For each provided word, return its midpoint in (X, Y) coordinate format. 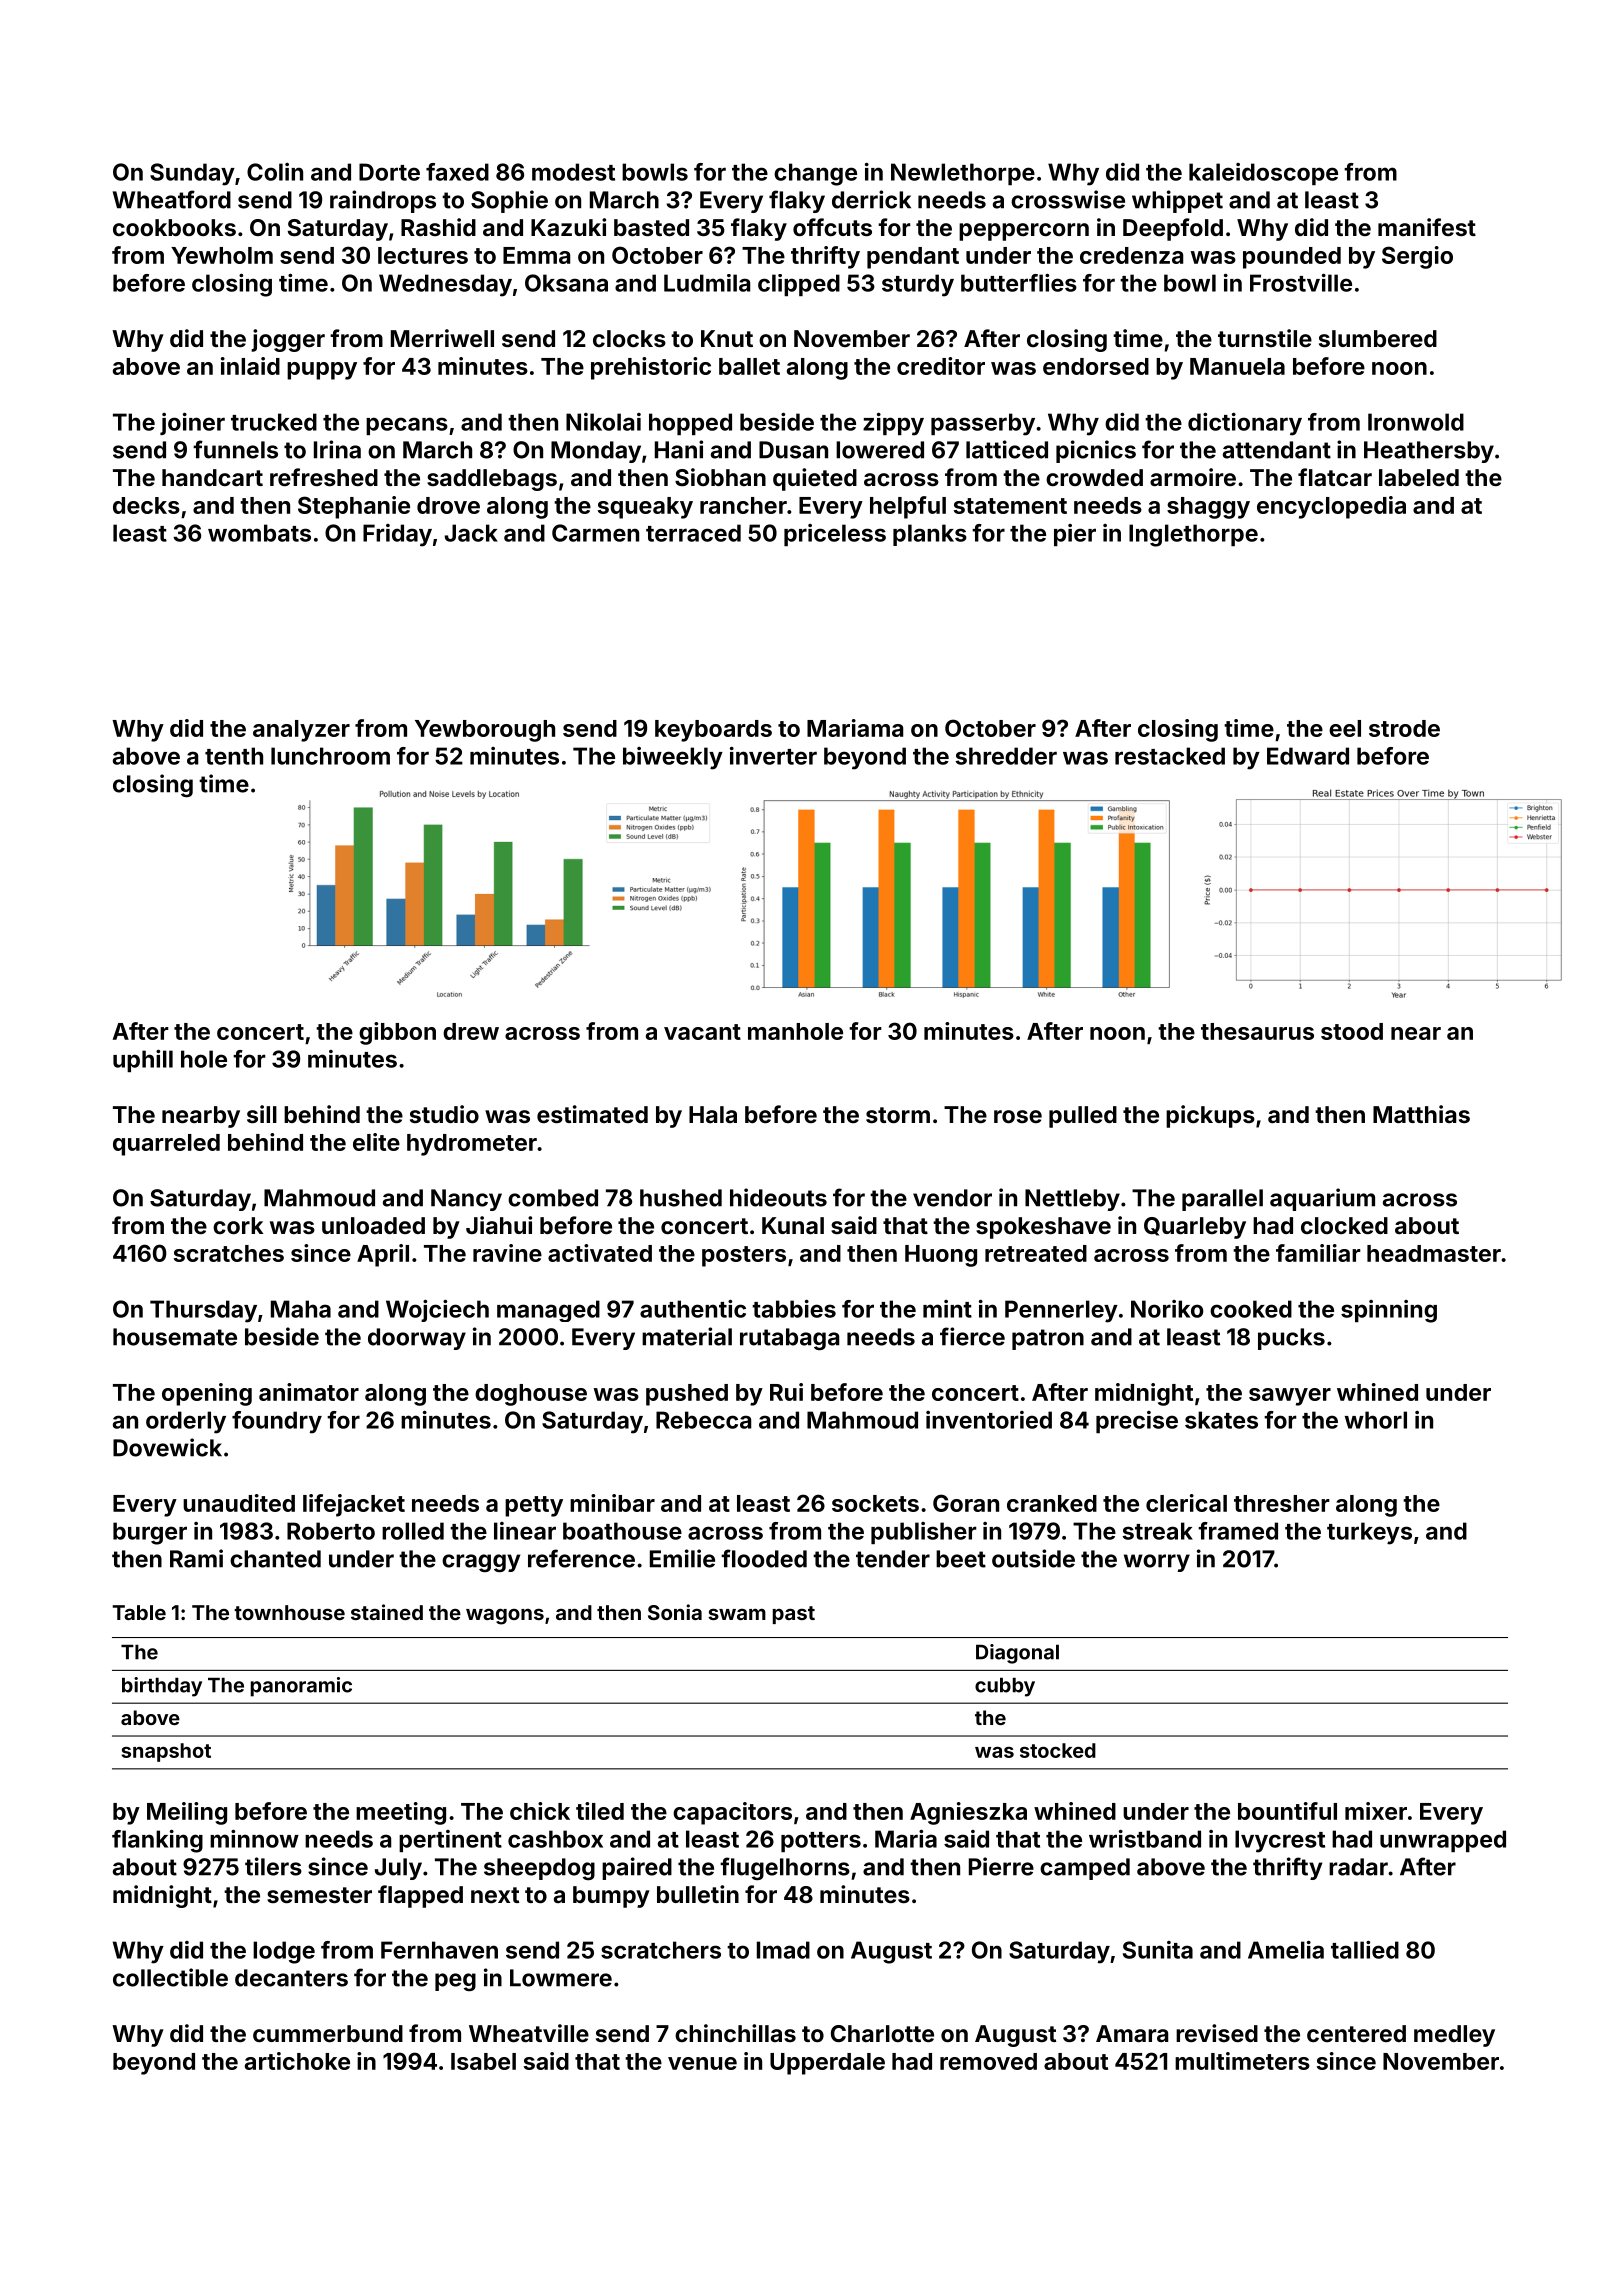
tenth (234, 756)
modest (573, 172)
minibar (612, 1503)
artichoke (297, 2061)
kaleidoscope (1263, 174)
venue (702, 2063)
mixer (1376, 1811)
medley (1454, 2036)
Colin (275, 172)
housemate (175, 1337)
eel (1345, 728)
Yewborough (485, 731)
